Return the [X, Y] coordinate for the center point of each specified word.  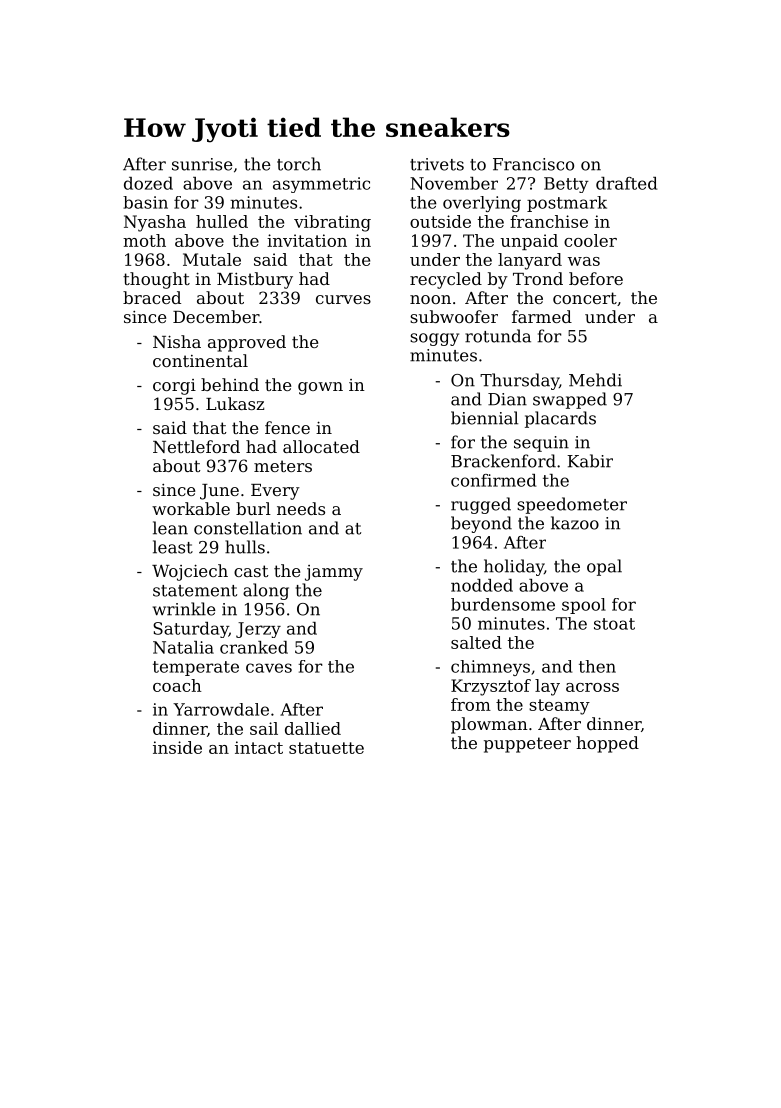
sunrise [202, 164]
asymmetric [321, 185]
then [597, 666]
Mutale [212, 259]
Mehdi [595, 380]
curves [343, 299]
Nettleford [196, 446]
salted [476, 642]
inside [177, 747]
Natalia [183, 647]
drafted [626, 183]
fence [287, 427]
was [584, 261]
